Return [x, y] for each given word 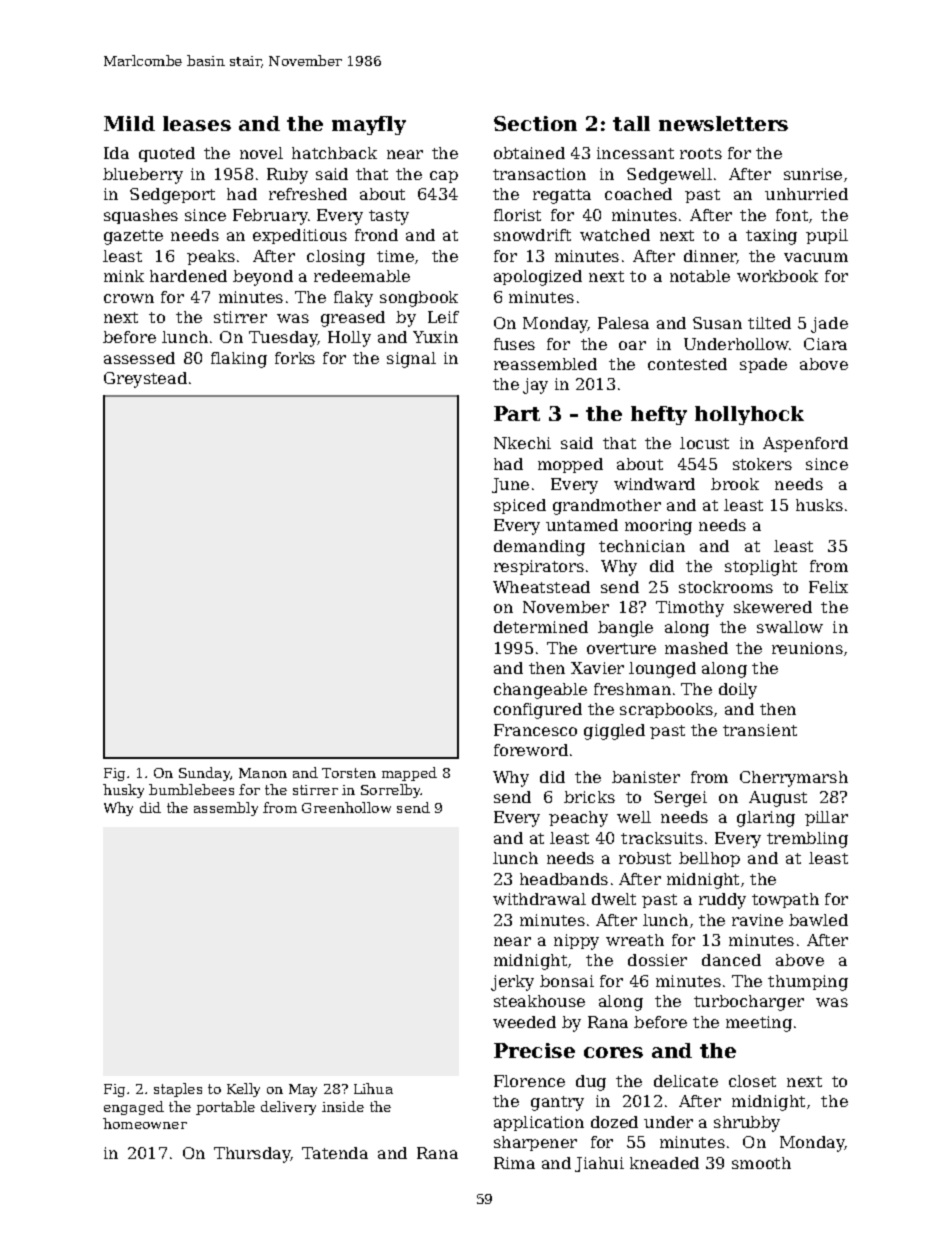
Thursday [252, 1155]
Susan [717, 323]
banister [646, 777]
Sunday [205, 774]
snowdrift [532, 235]
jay [535, 386]
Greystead [145, 380]
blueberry [143, 176]
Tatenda [335, 1153]
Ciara [825, 344]
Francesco [535, 730]
